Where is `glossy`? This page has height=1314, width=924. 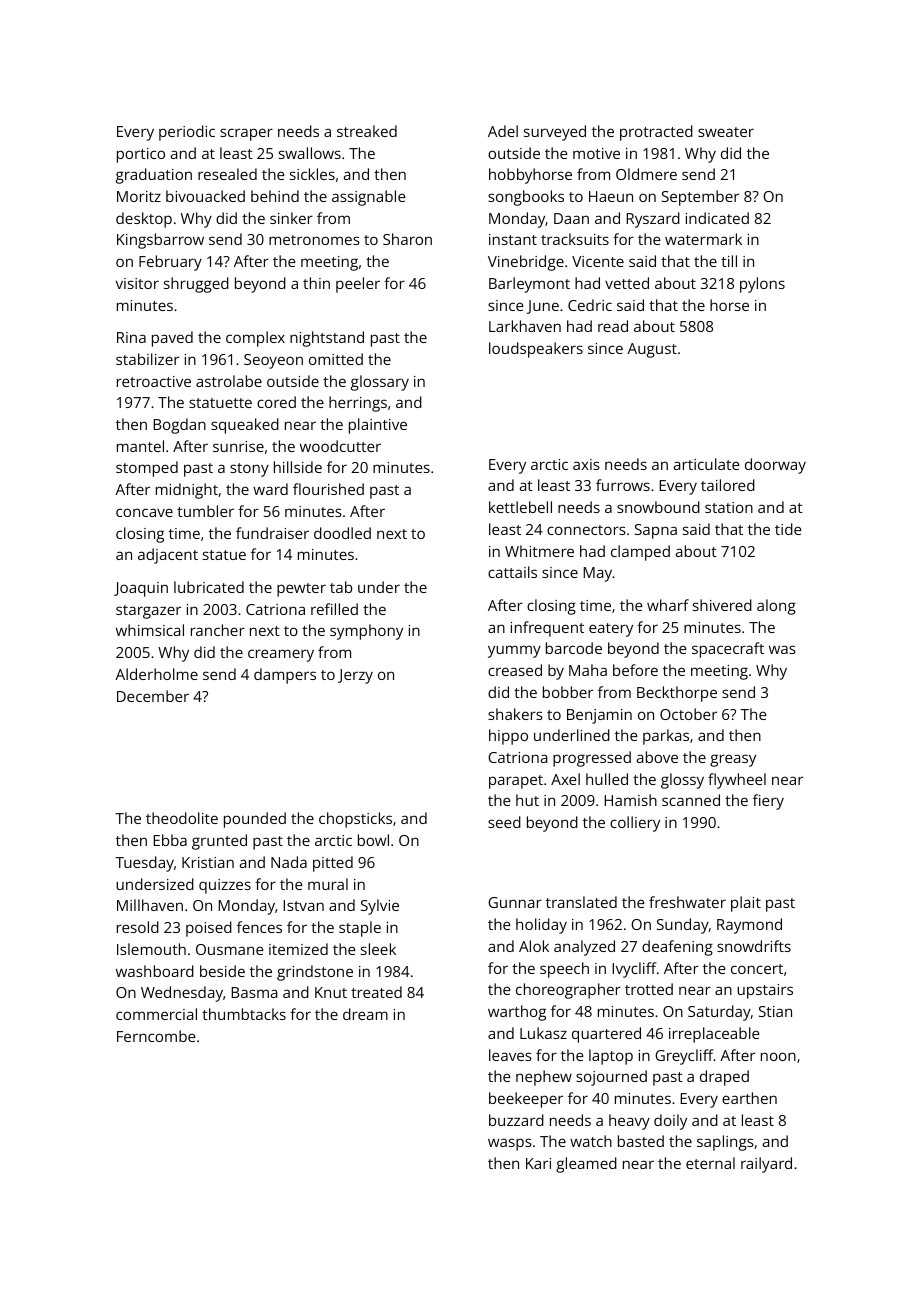 glossy is located at coordinates (682, 781).
